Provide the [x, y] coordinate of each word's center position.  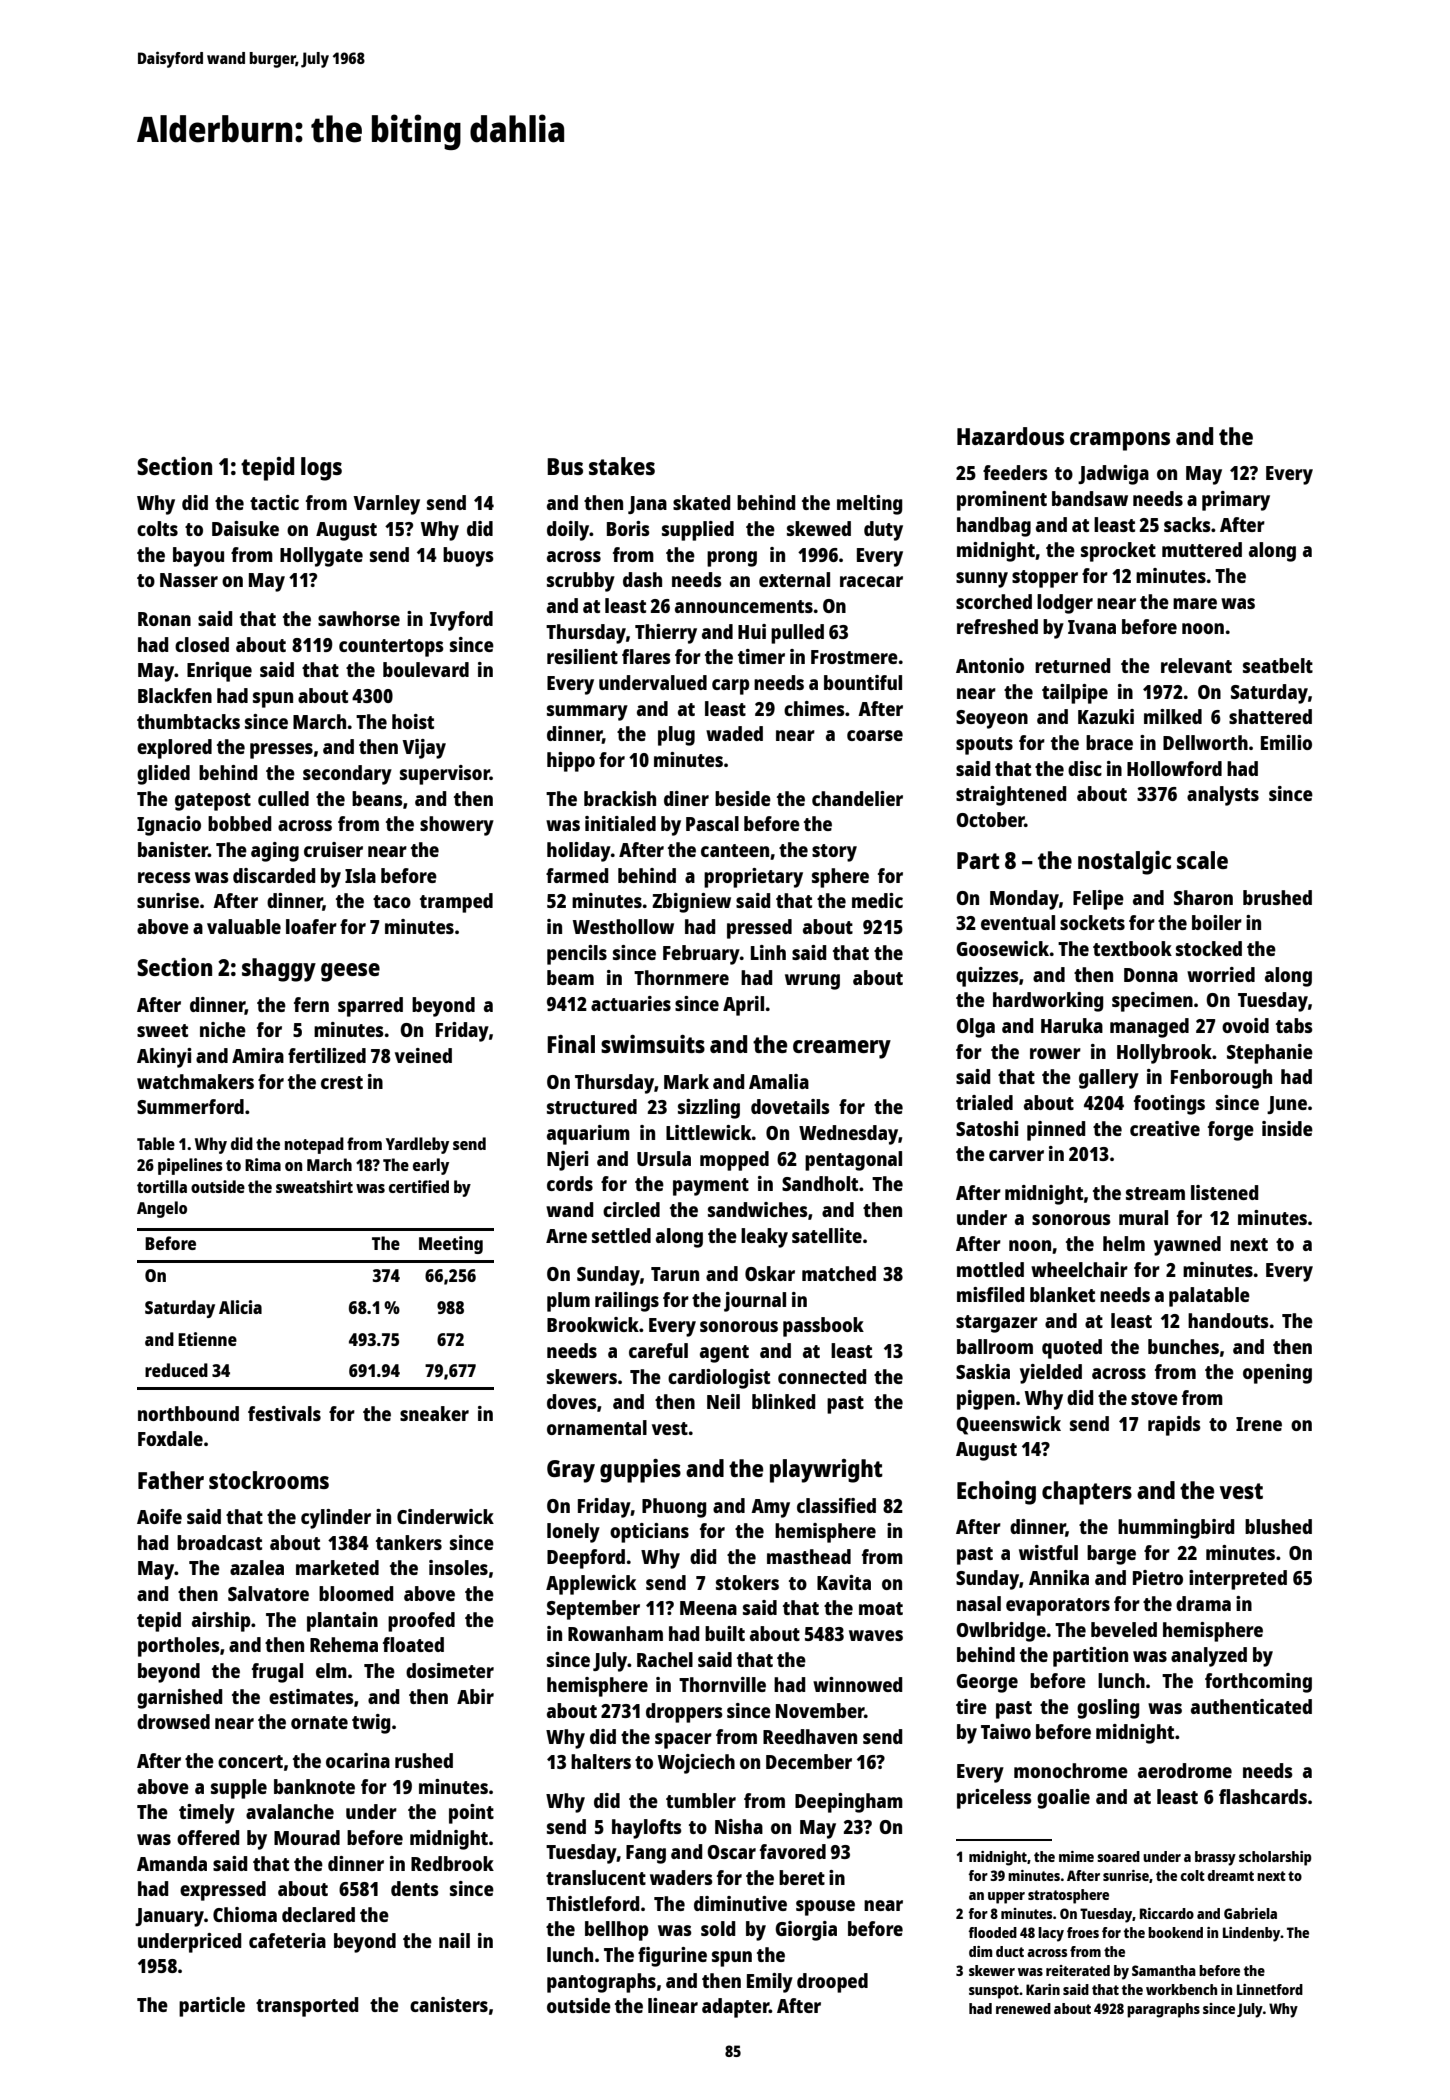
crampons [1120, 441]
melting [869, 505]
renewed [1023, 2008]
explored [174, 749]
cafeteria [287, 1940]
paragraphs [1163, 2010]
